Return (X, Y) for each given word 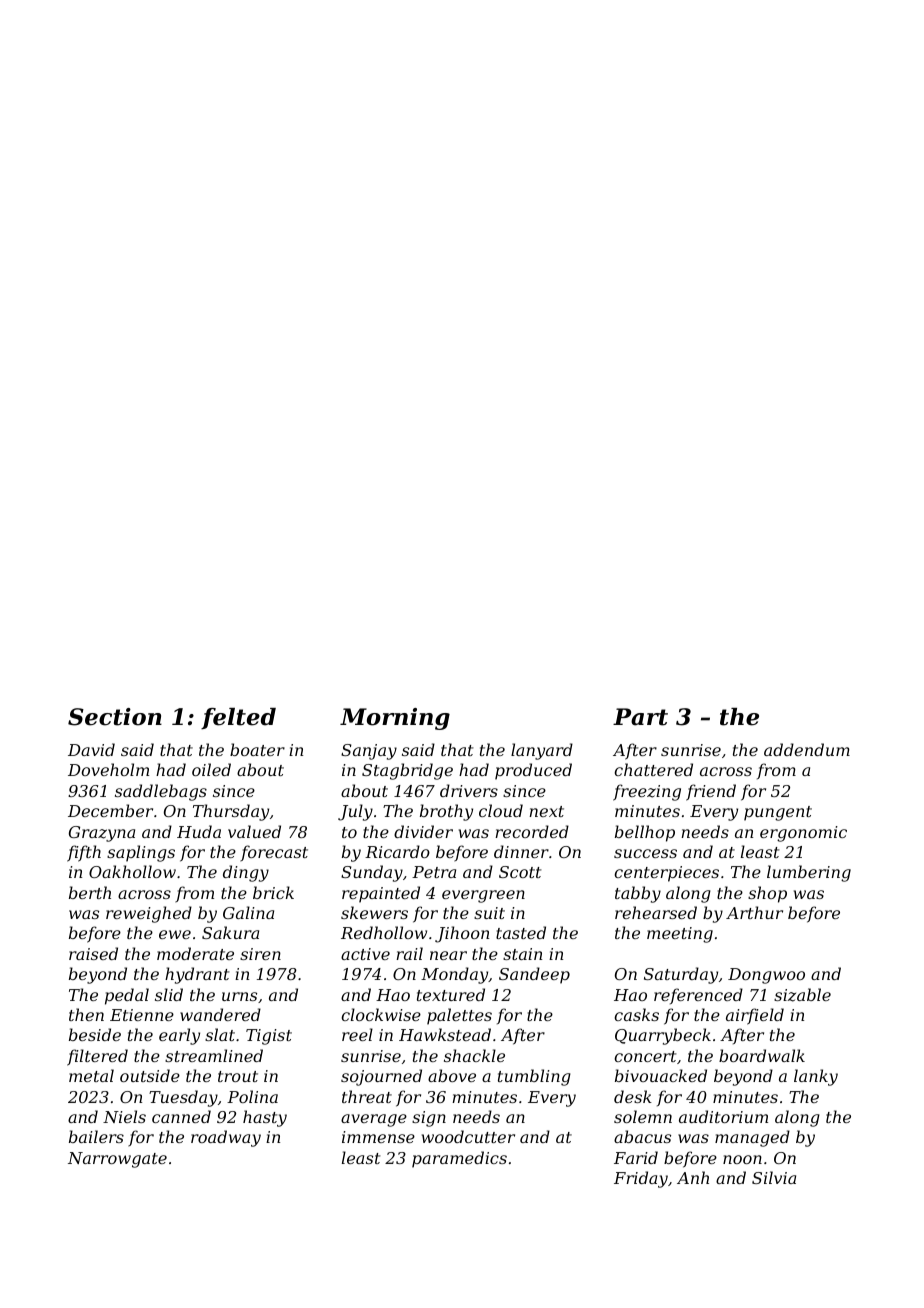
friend (711, 792)
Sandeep (534, 975)
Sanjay (369, 752)
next (546, 811)
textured (451, 994)
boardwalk (762, 1055)
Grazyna (102, 834)
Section (115, 717)
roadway (226, 1138)
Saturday (681, 975)
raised (93, 953)
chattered (653, 769)
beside (95, 1034)
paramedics (459, 1159)
